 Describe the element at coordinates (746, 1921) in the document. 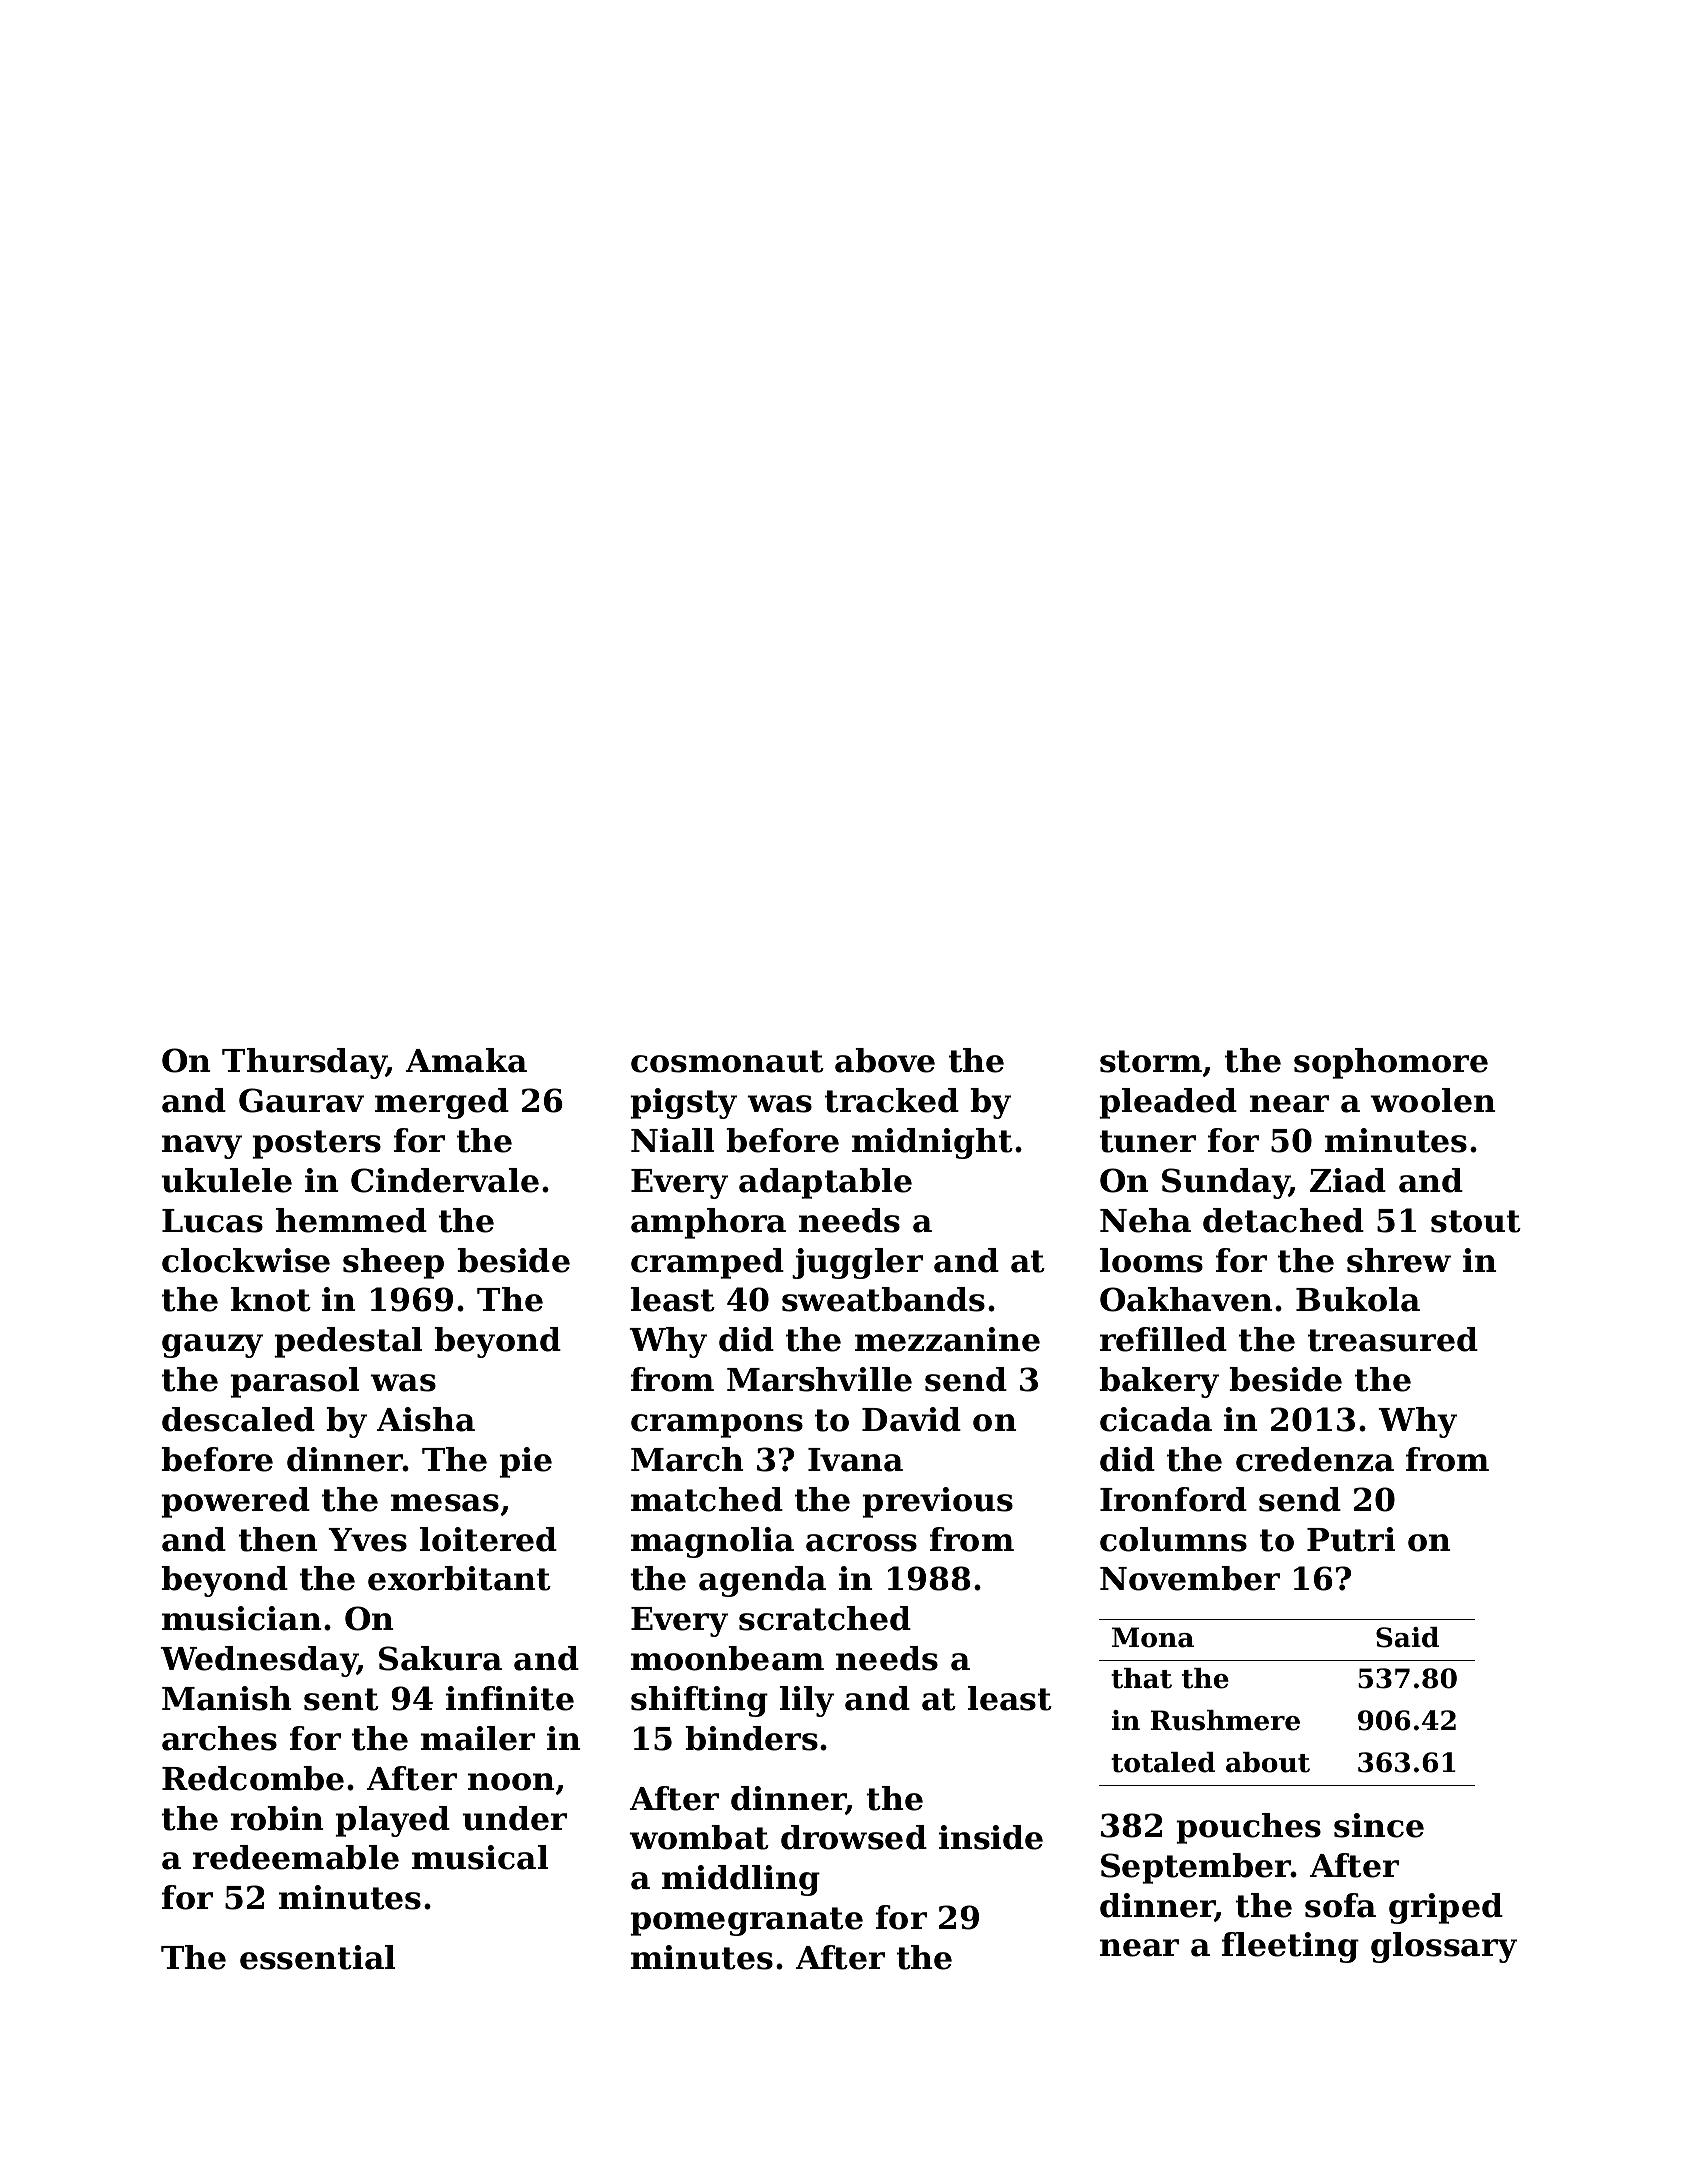

I see `pomegranate` at that location.
